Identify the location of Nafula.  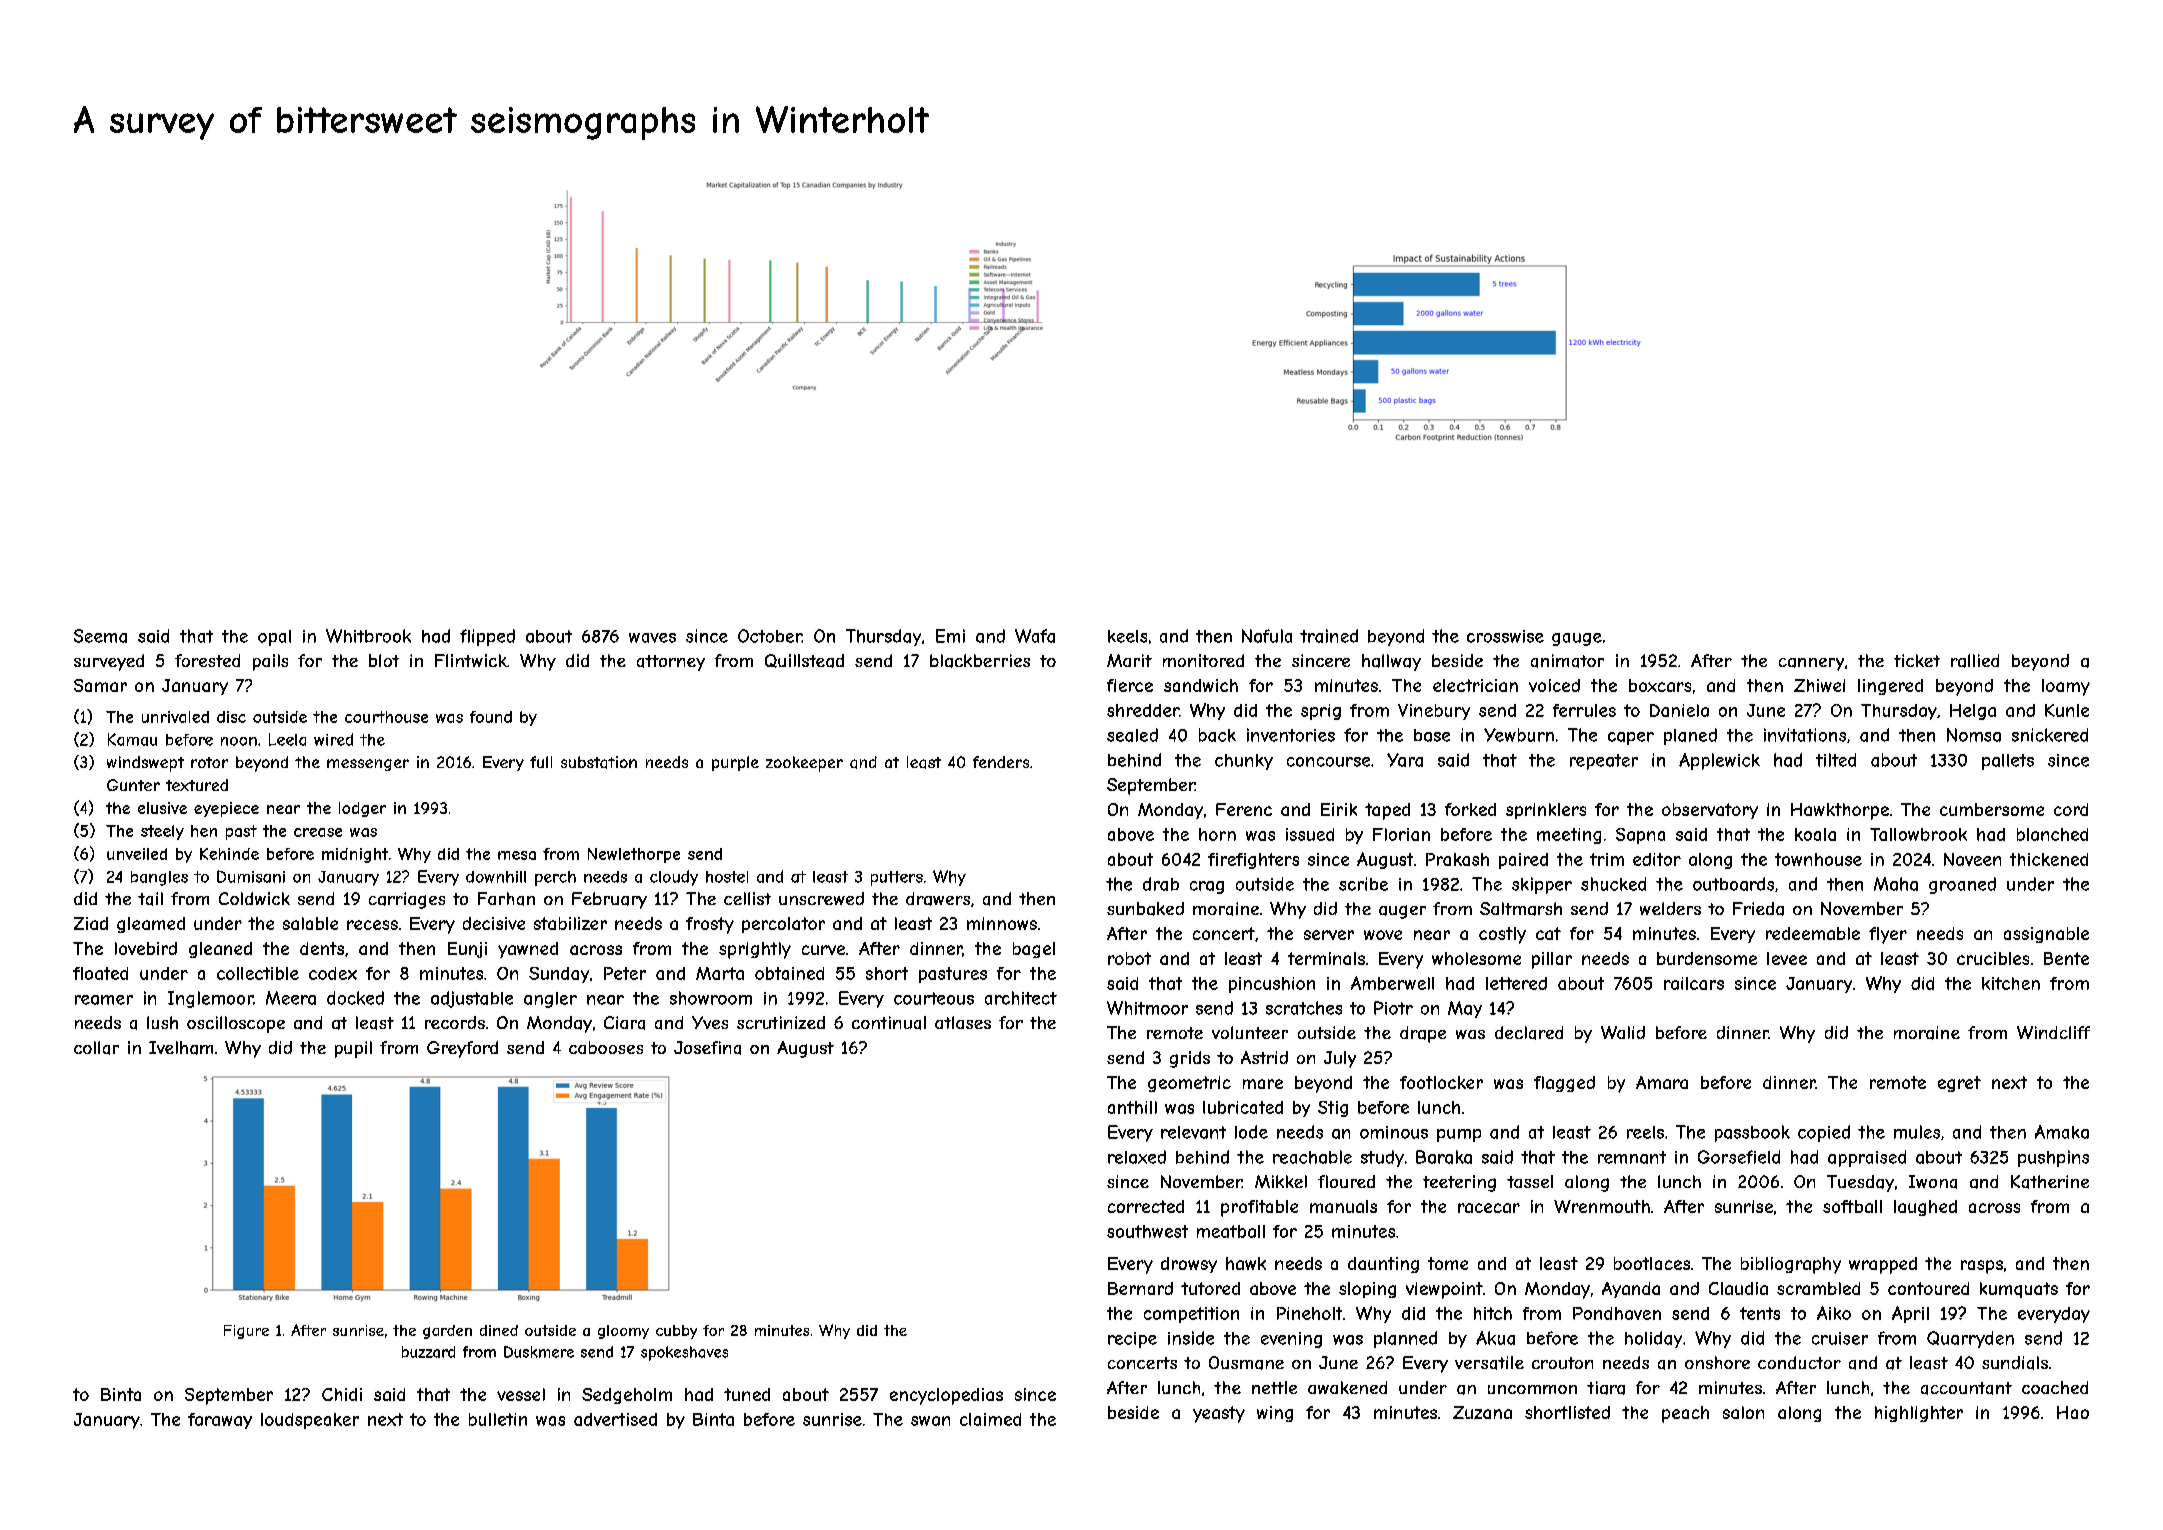
(1267, 636).
